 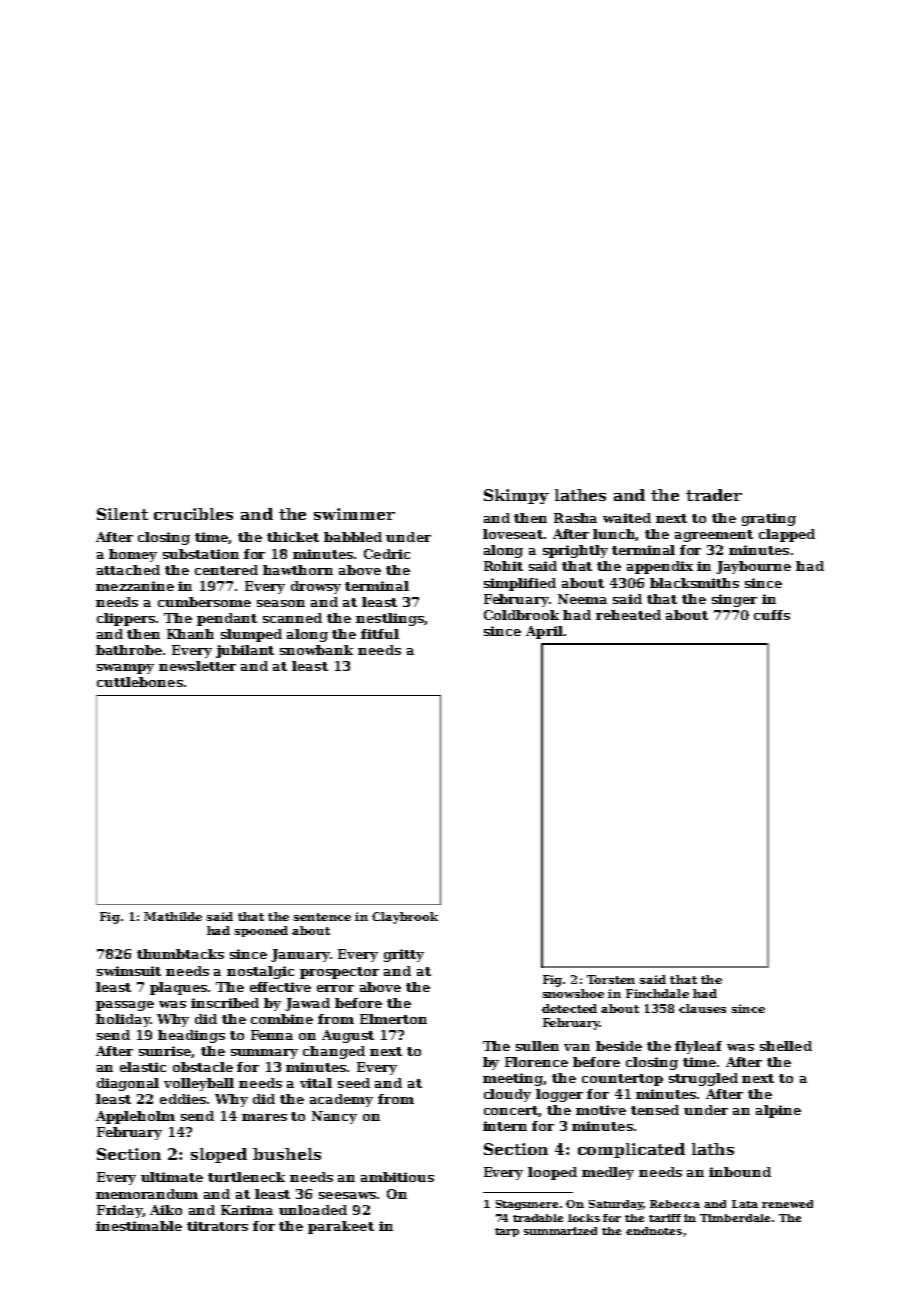 What do you see at coordinates (143, 1067) in the screenshot?
I see `elastic` at bounding box center [143, 1067].
